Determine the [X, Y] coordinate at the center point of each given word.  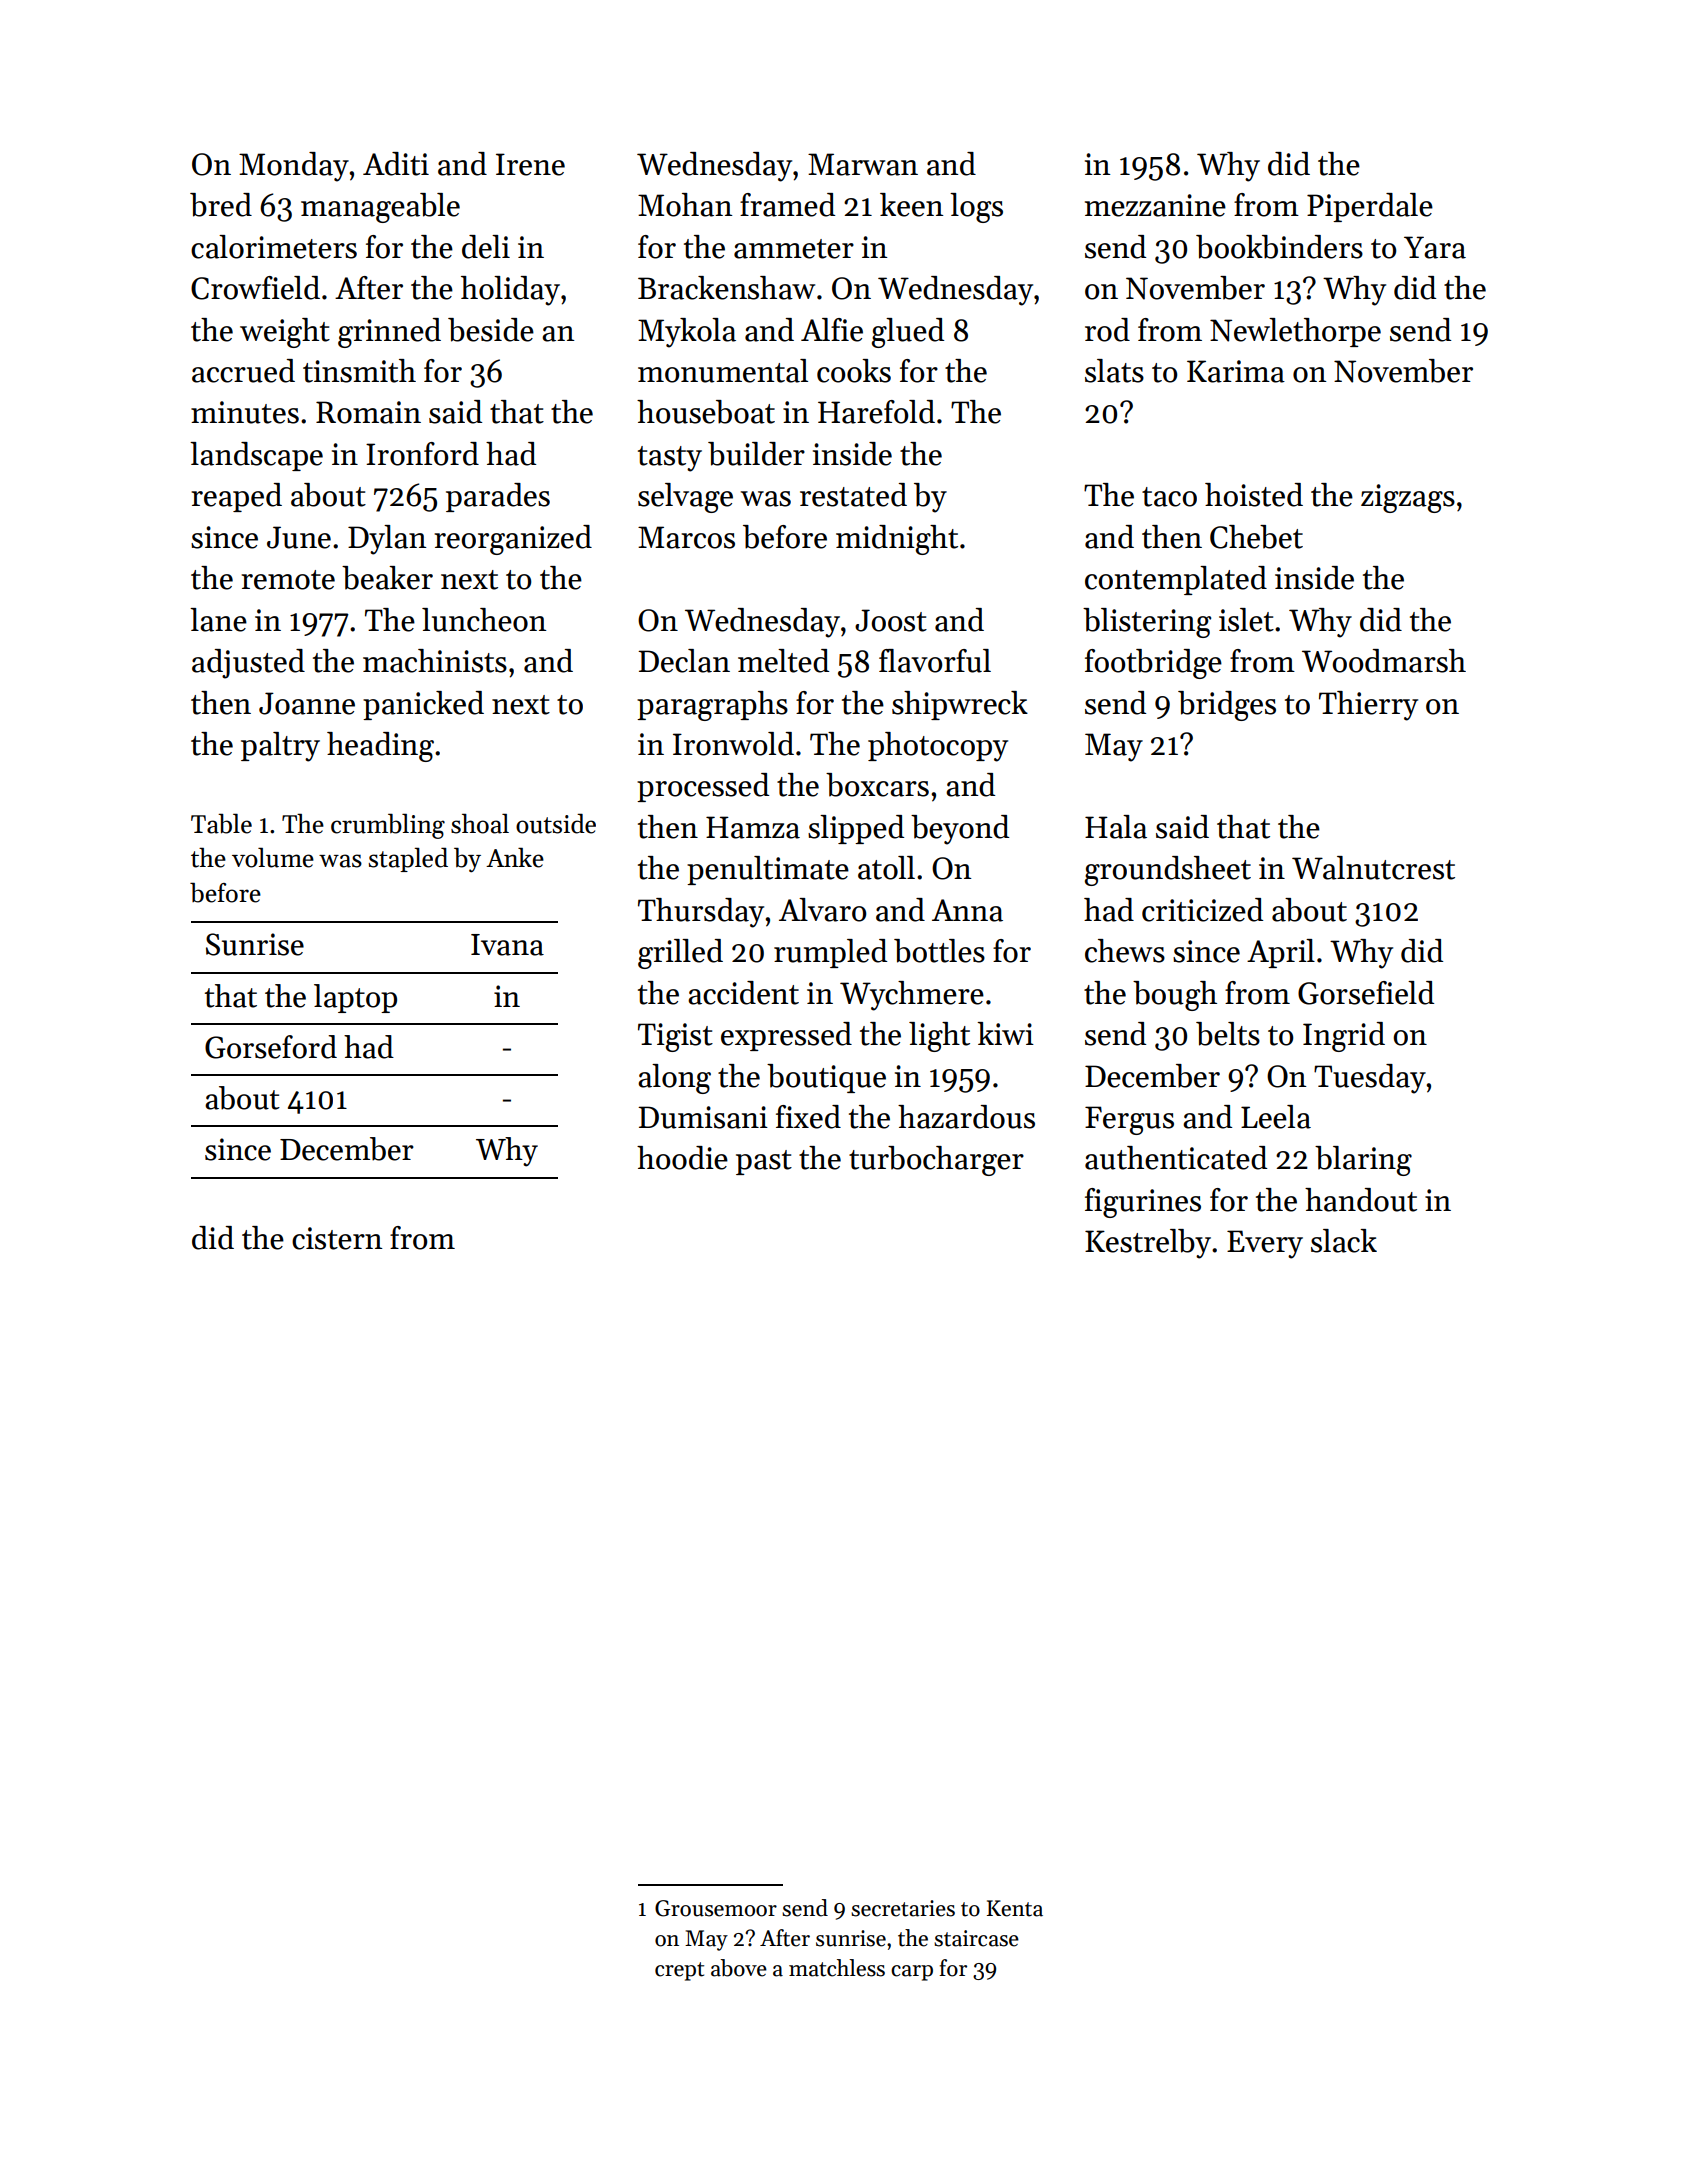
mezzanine [1155, 205]
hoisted [1254, 495]
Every [1265, 1244]
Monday [294, 167]
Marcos [686, 537]
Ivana [507, 945]
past [764, 1162]
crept [679, 1971]
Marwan [863, 164]
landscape [256, 456]
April [1281, 953]
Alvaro [822, 910]
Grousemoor [716, 1908]
